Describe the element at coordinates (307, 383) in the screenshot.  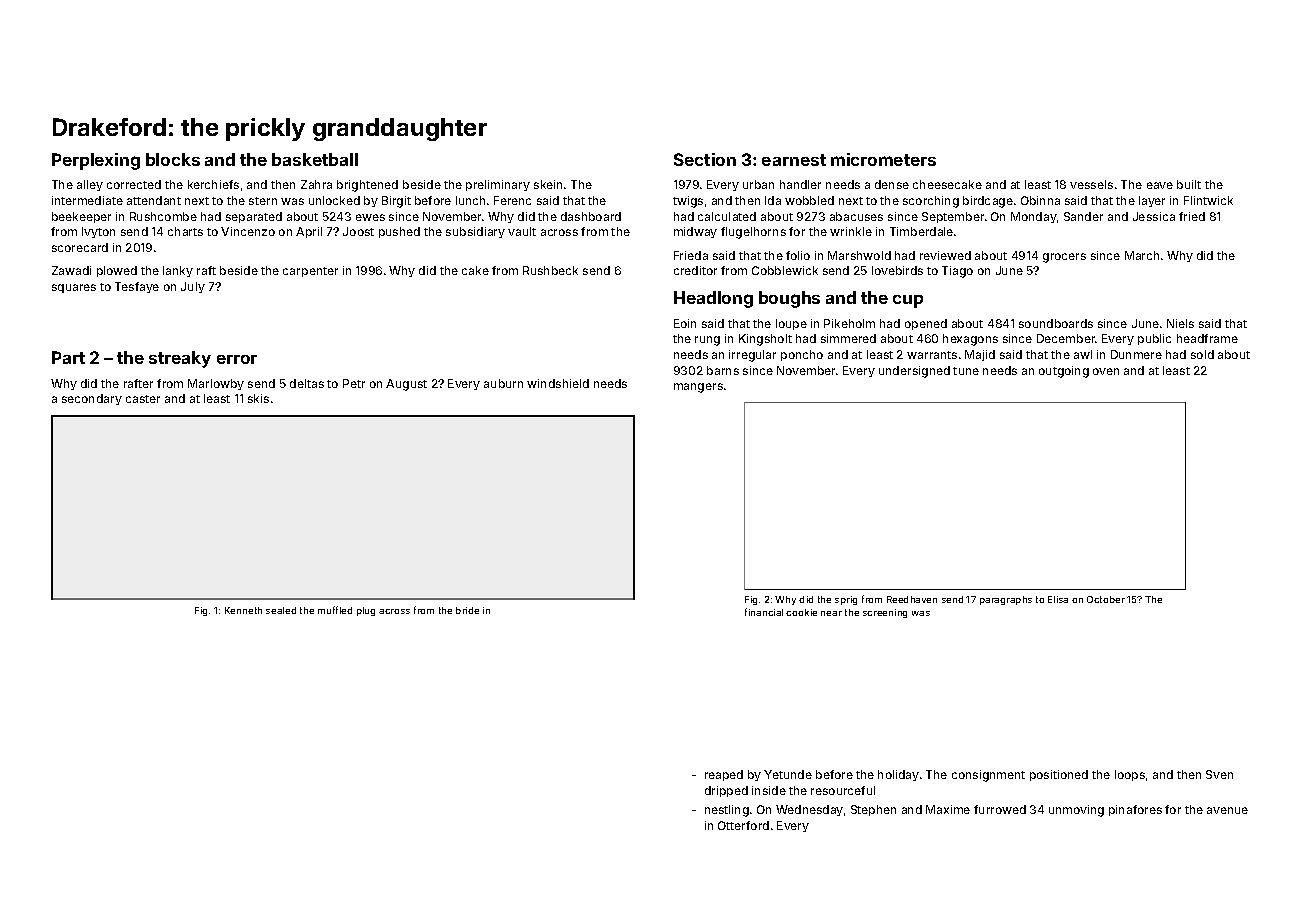
I see `deltas` at that location.
